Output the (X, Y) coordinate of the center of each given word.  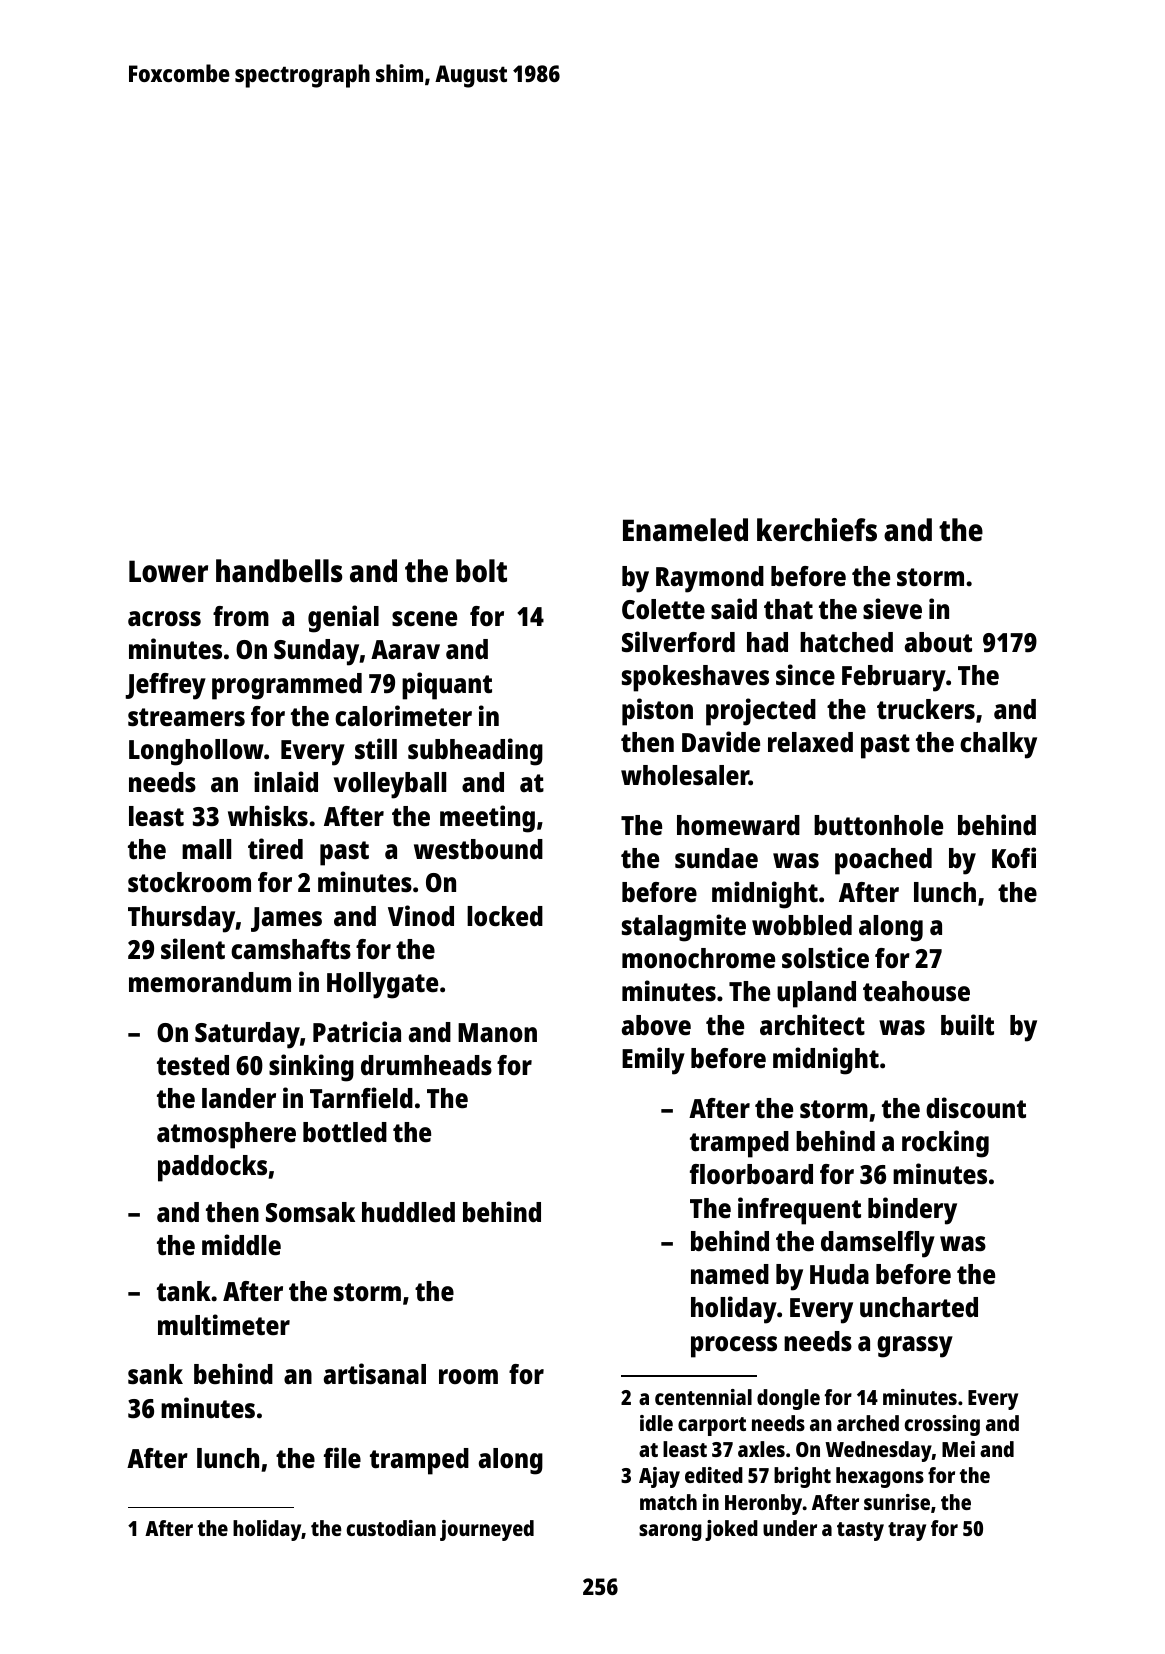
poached (883, 861)
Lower (168, 571)
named (730, 1274)
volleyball (390, 785)
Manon (497, 1032)
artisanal (375, 1373)
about (938, 642)
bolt (481, 571)
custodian (391, 1528)
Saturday (247, 1035)
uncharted (919, 1307)
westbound (478, 849)
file (342, 1457)
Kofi (1014, 857)
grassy (915, 1347)
